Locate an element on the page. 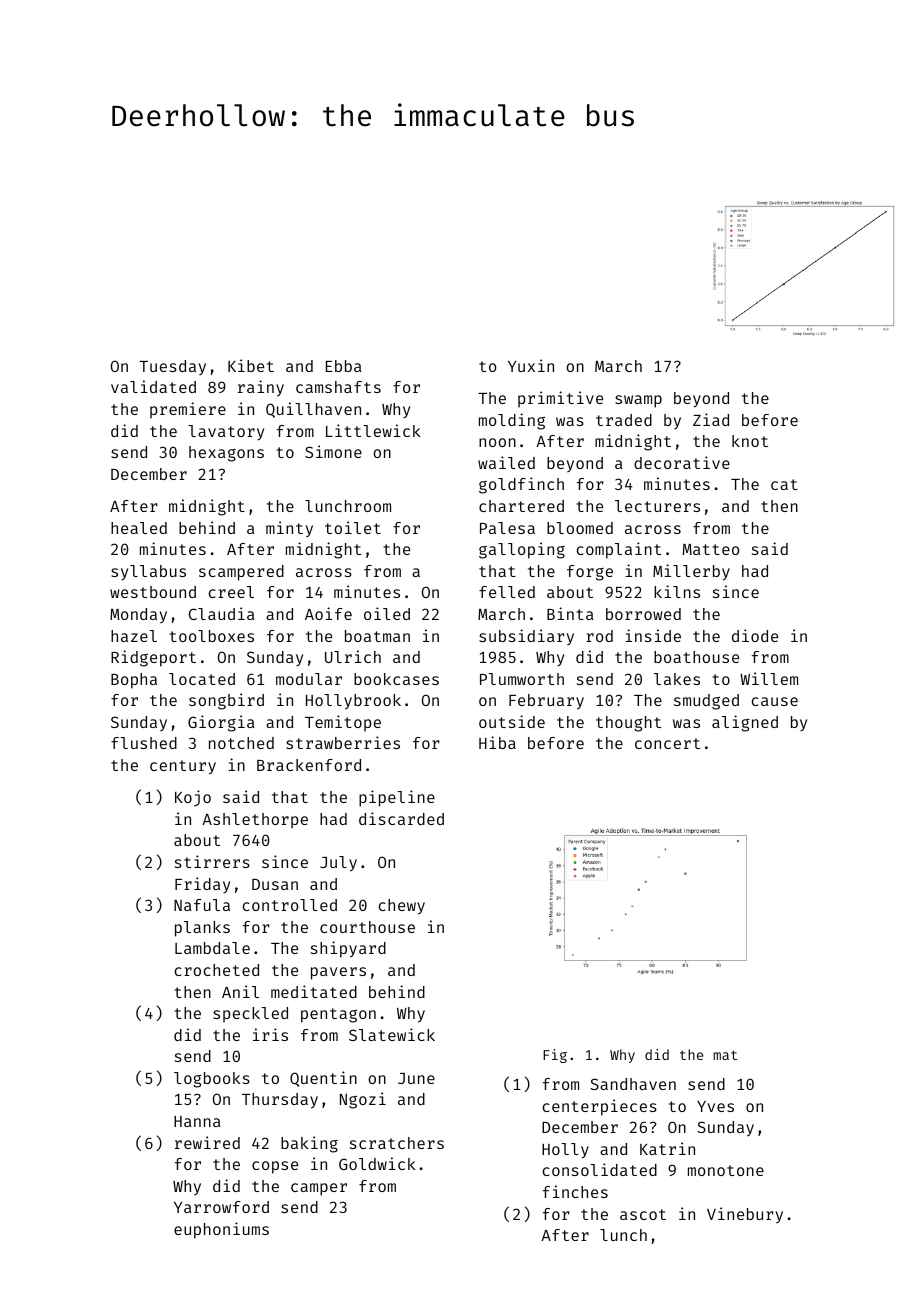 This image has height=1314, width=924. syllabus is located at coordinates (148, 572).
